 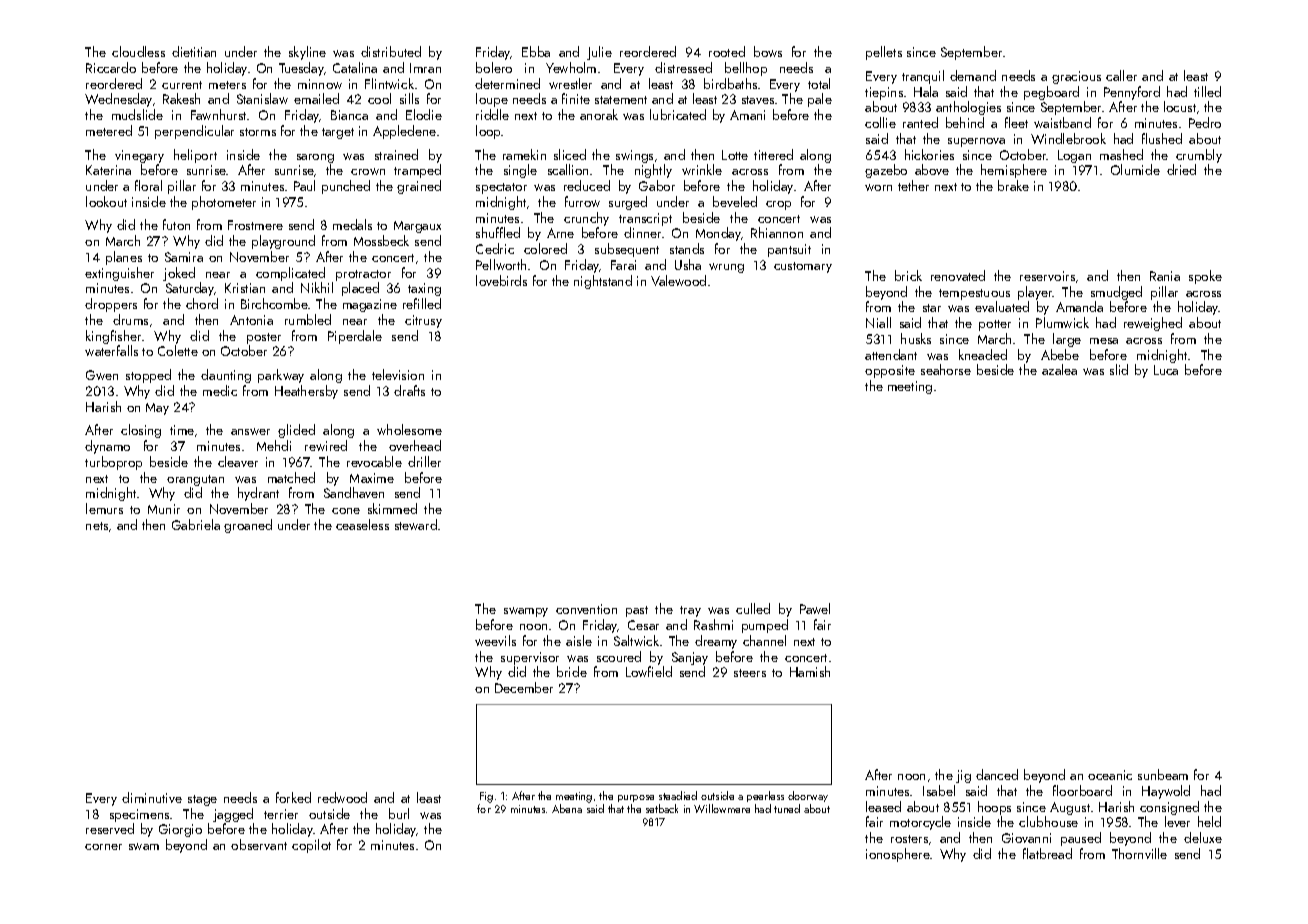 I want to click on Riccardo, so click(x=111, y=67).
